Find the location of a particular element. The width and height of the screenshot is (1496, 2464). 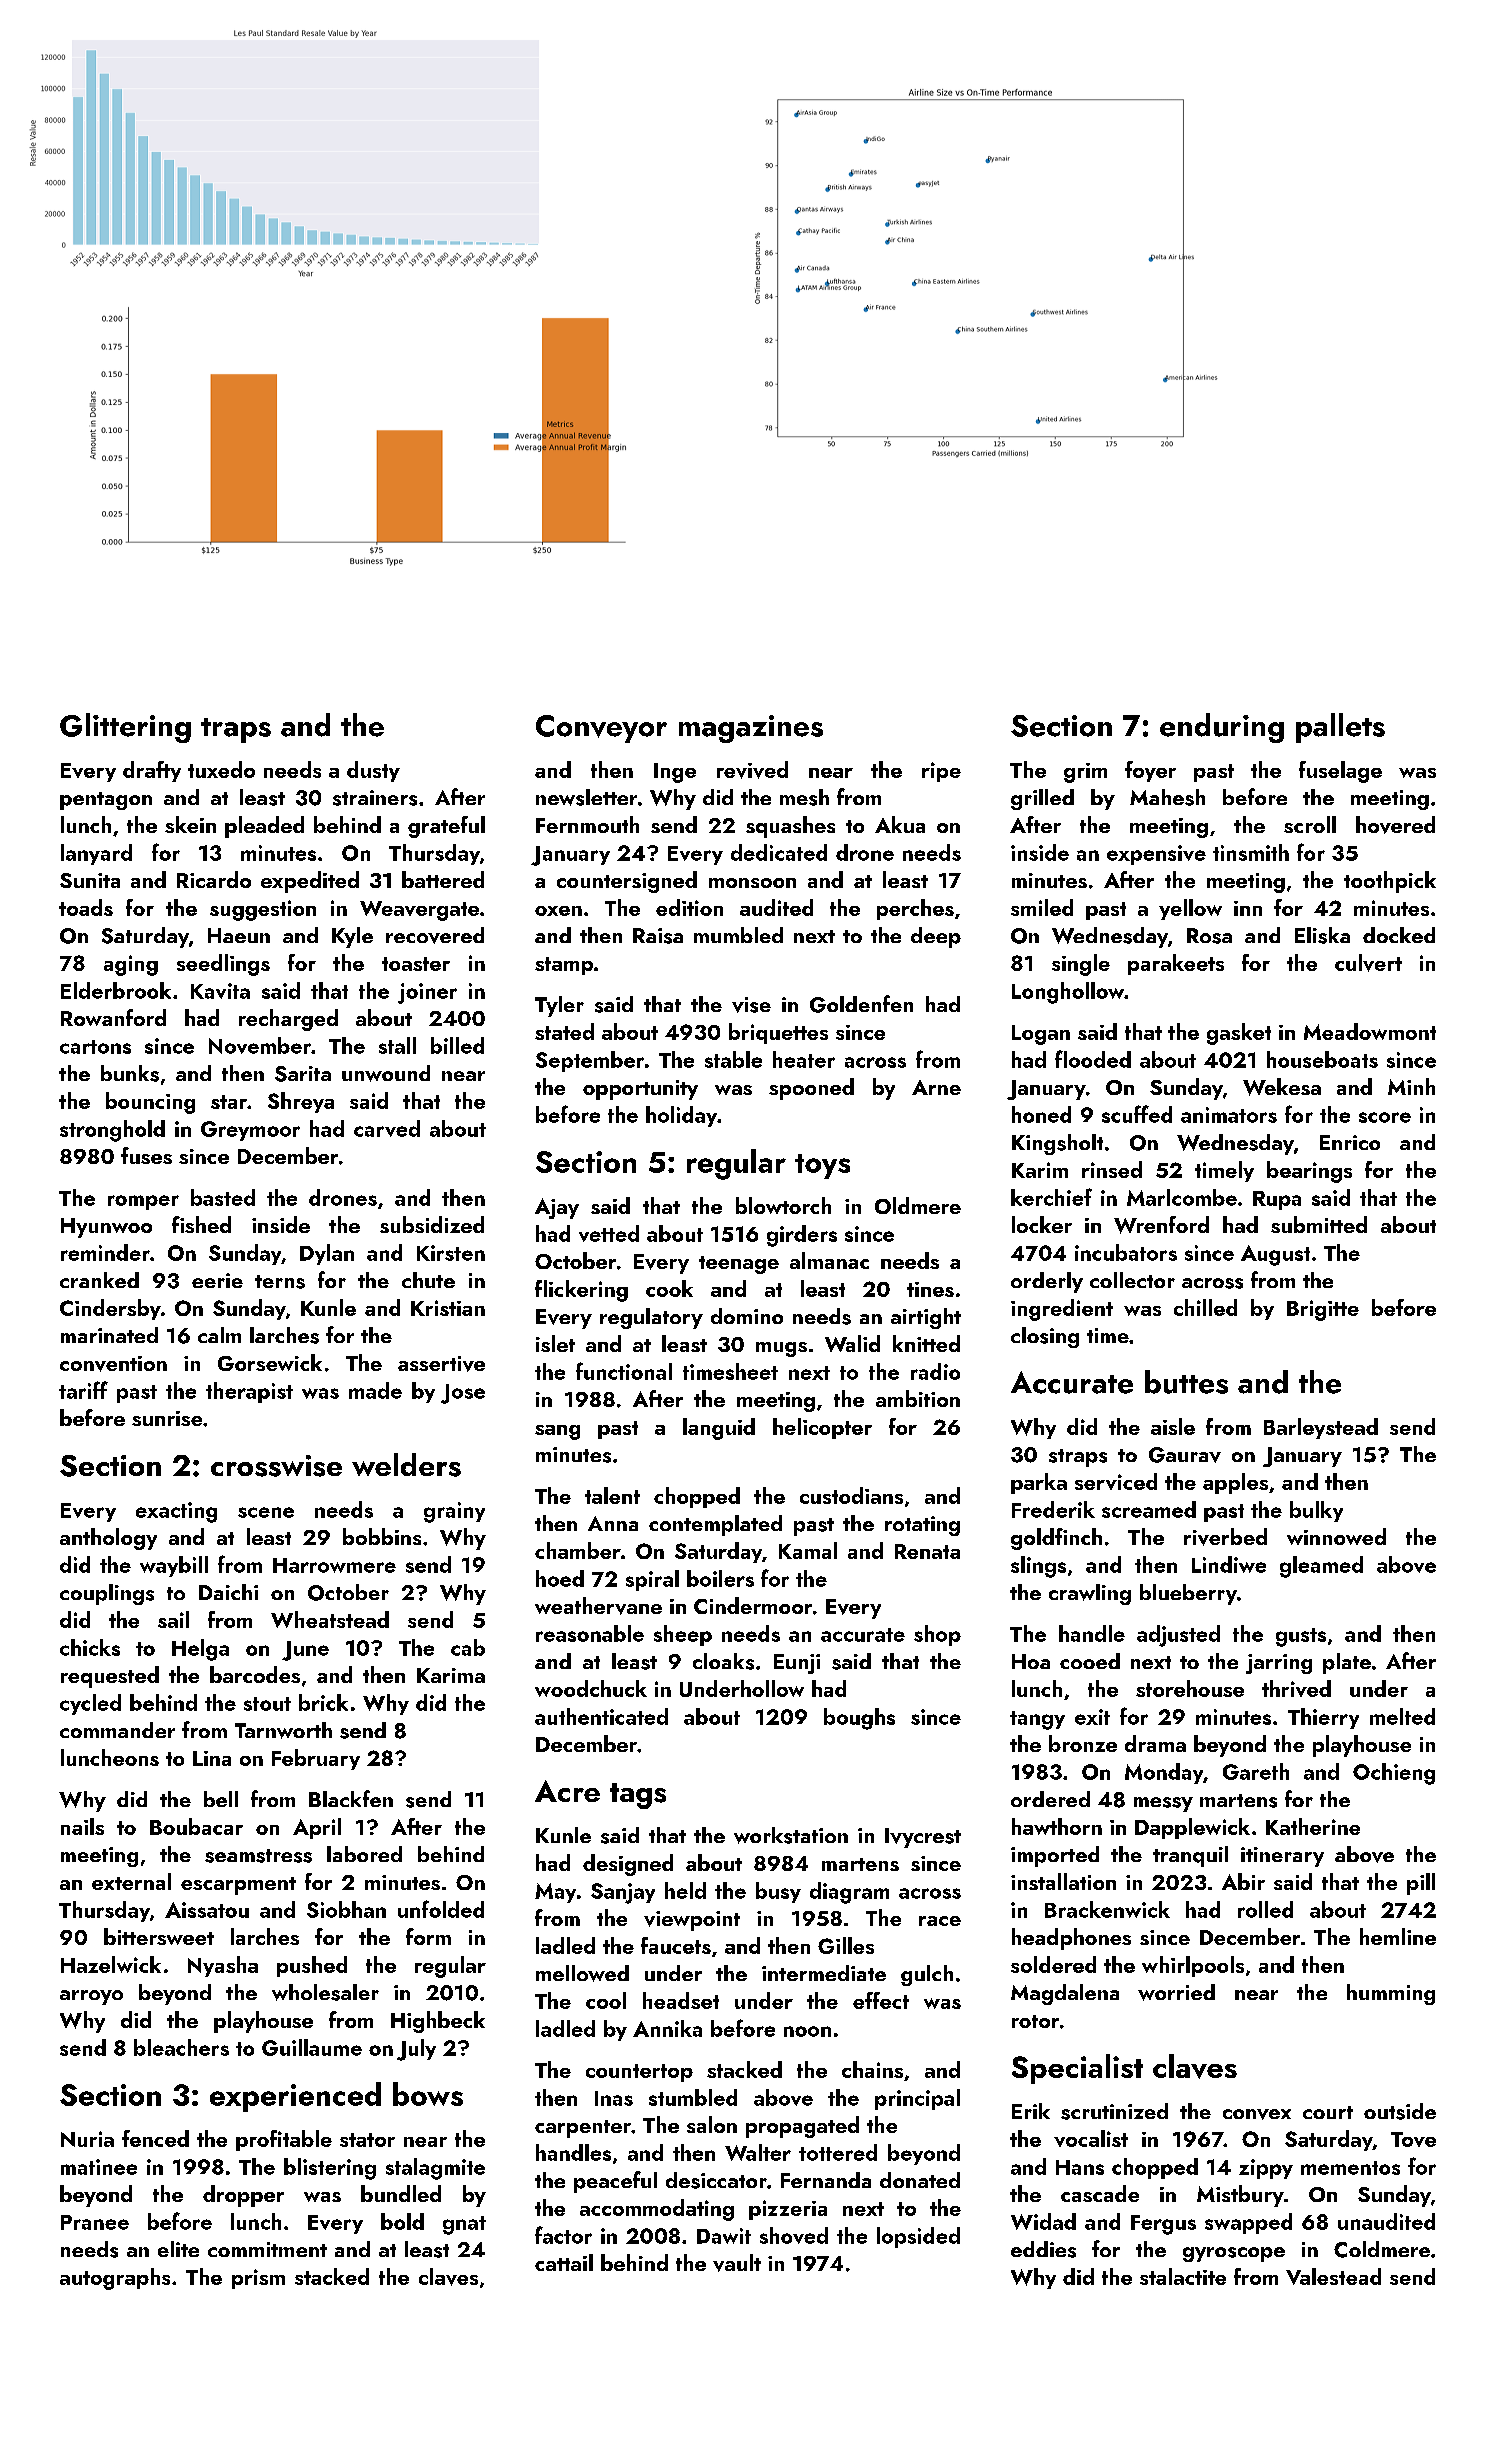

toys is located at coordinates (822, 1166).
